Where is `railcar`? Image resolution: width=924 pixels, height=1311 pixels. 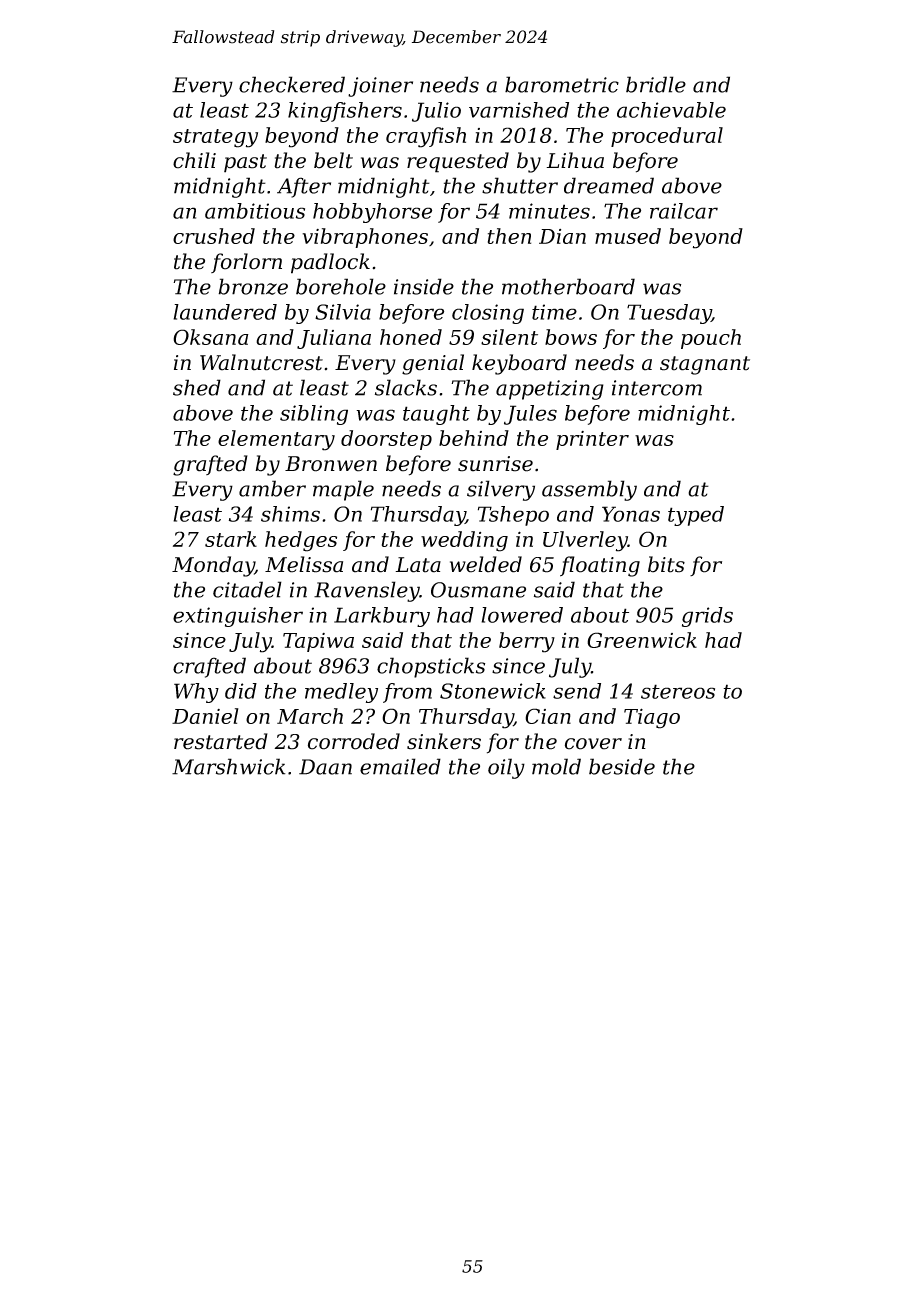
railcar is located at coordinates (684, 211).
